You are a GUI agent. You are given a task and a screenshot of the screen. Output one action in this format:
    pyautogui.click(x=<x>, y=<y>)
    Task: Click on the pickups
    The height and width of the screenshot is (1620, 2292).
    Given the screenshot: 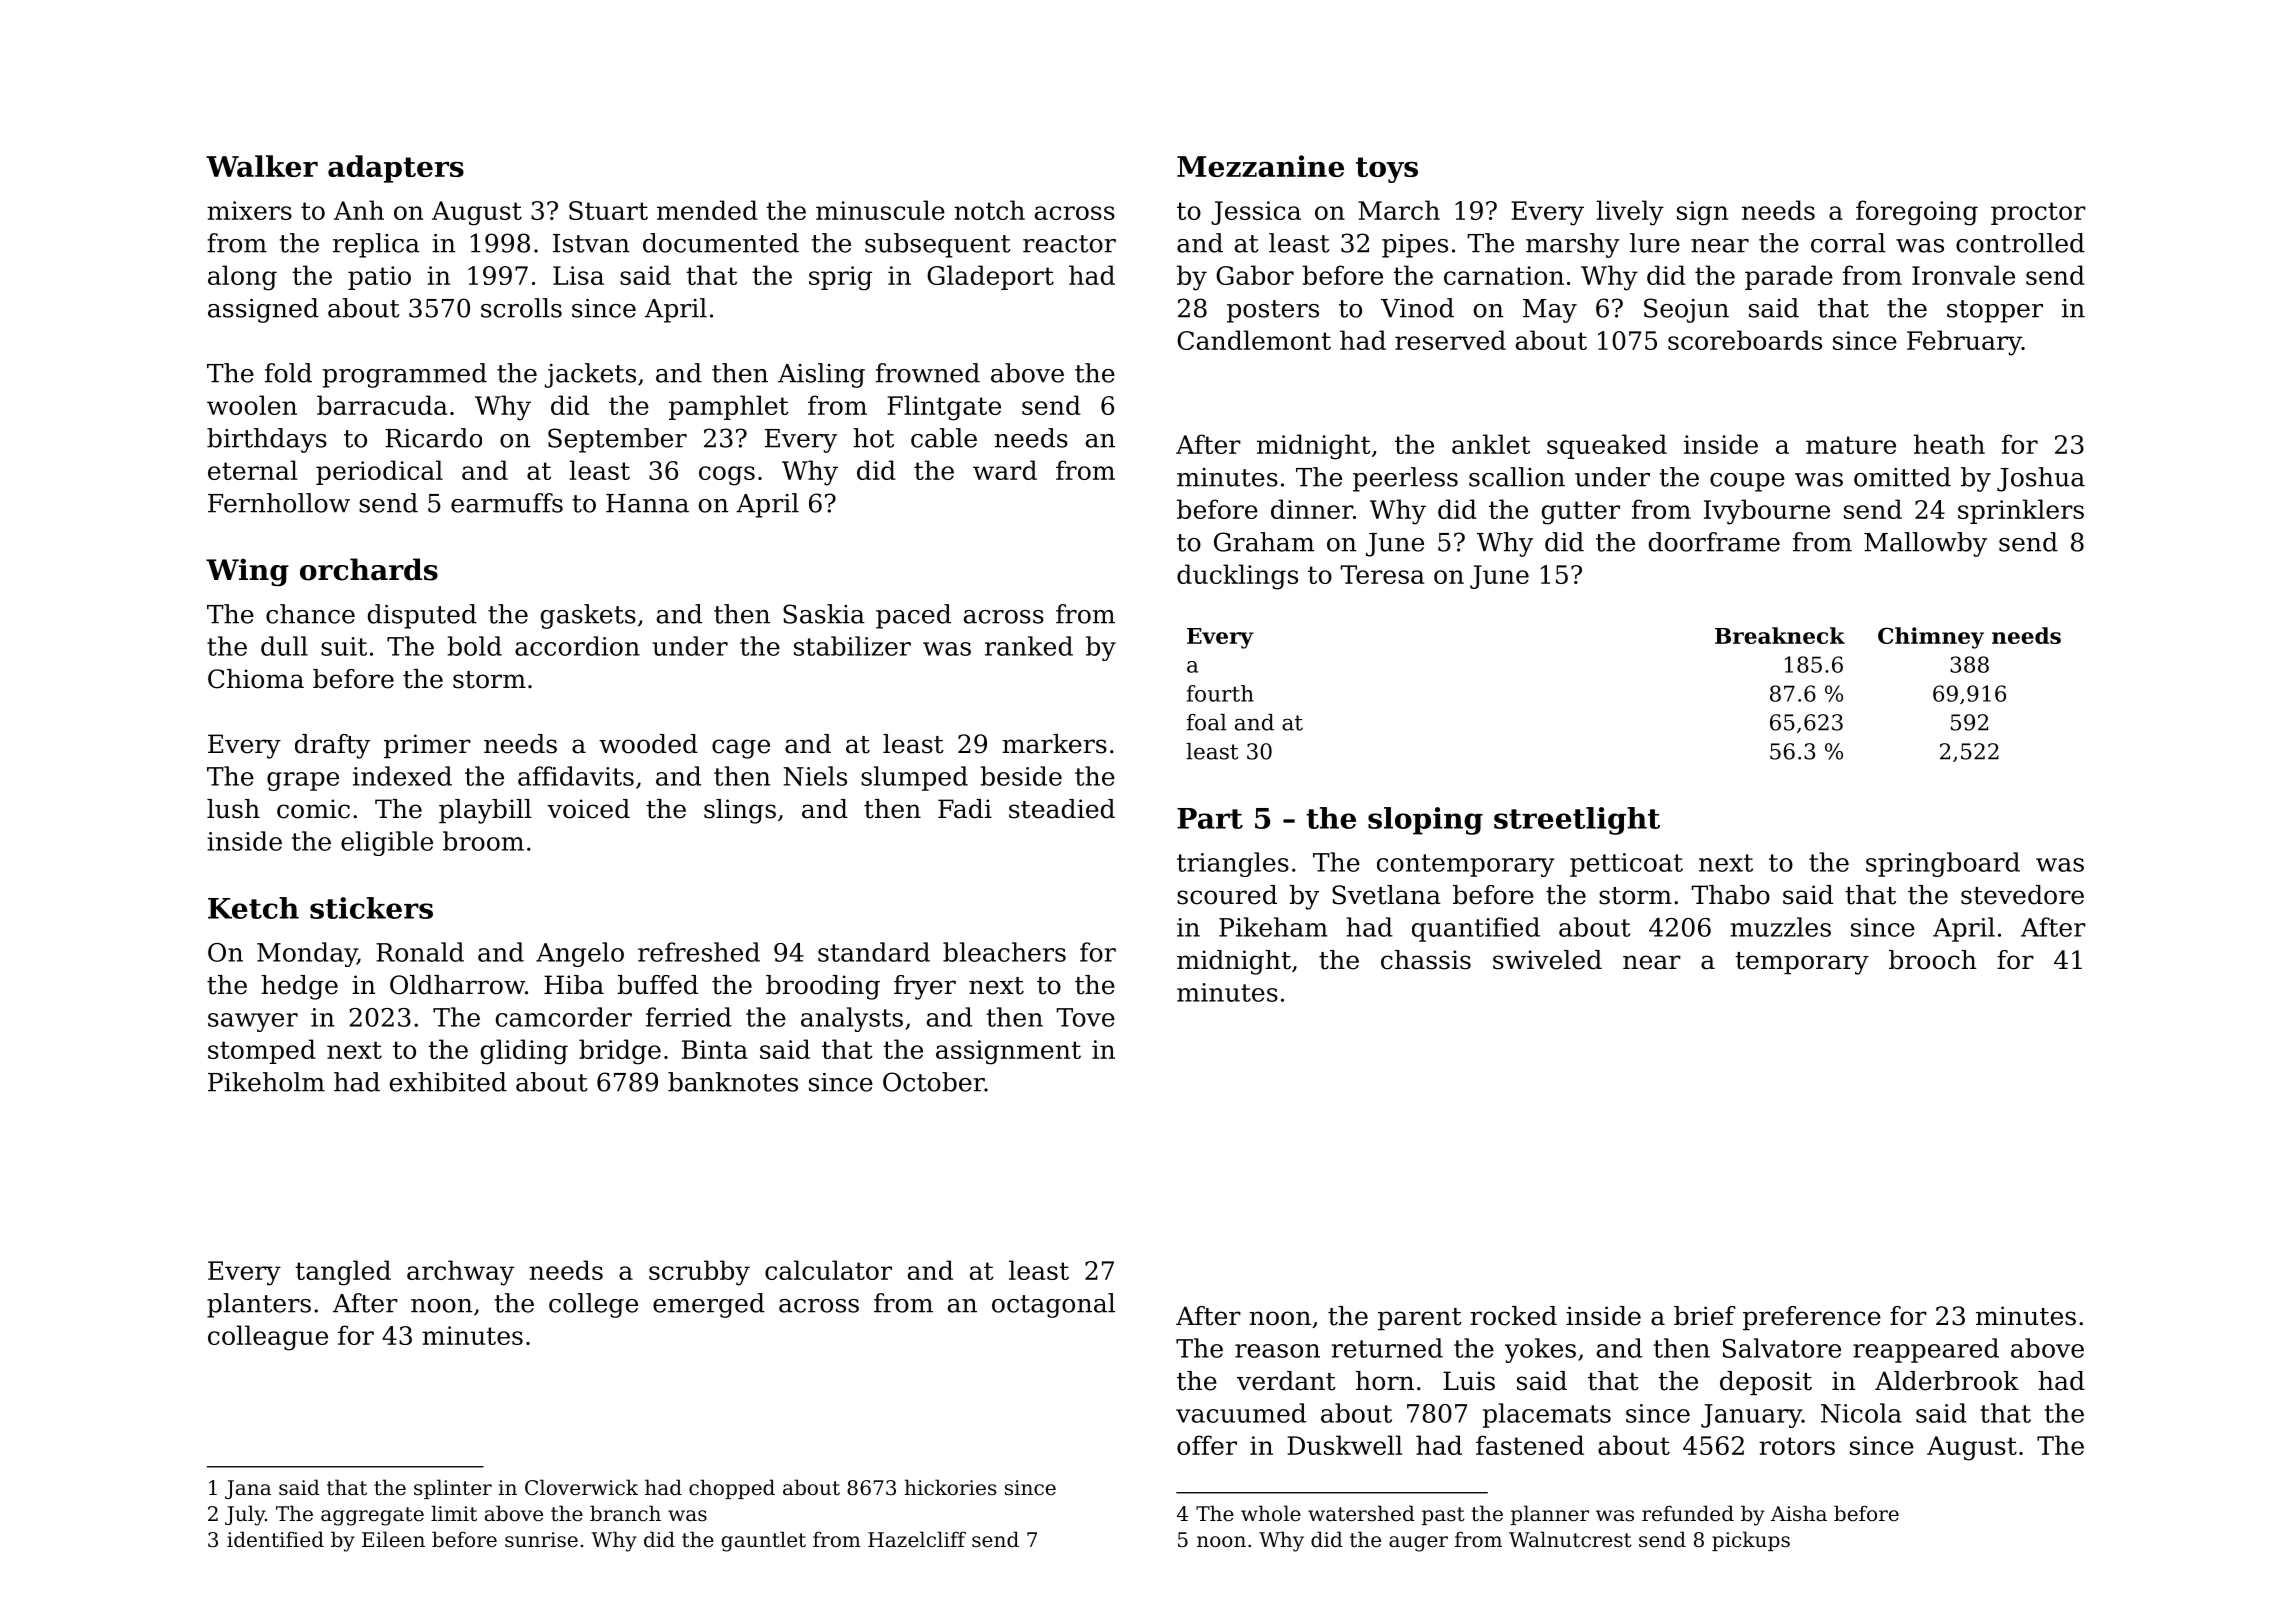 What is the action you would take?
    pyautogui.click(x=1751, y=1541)
